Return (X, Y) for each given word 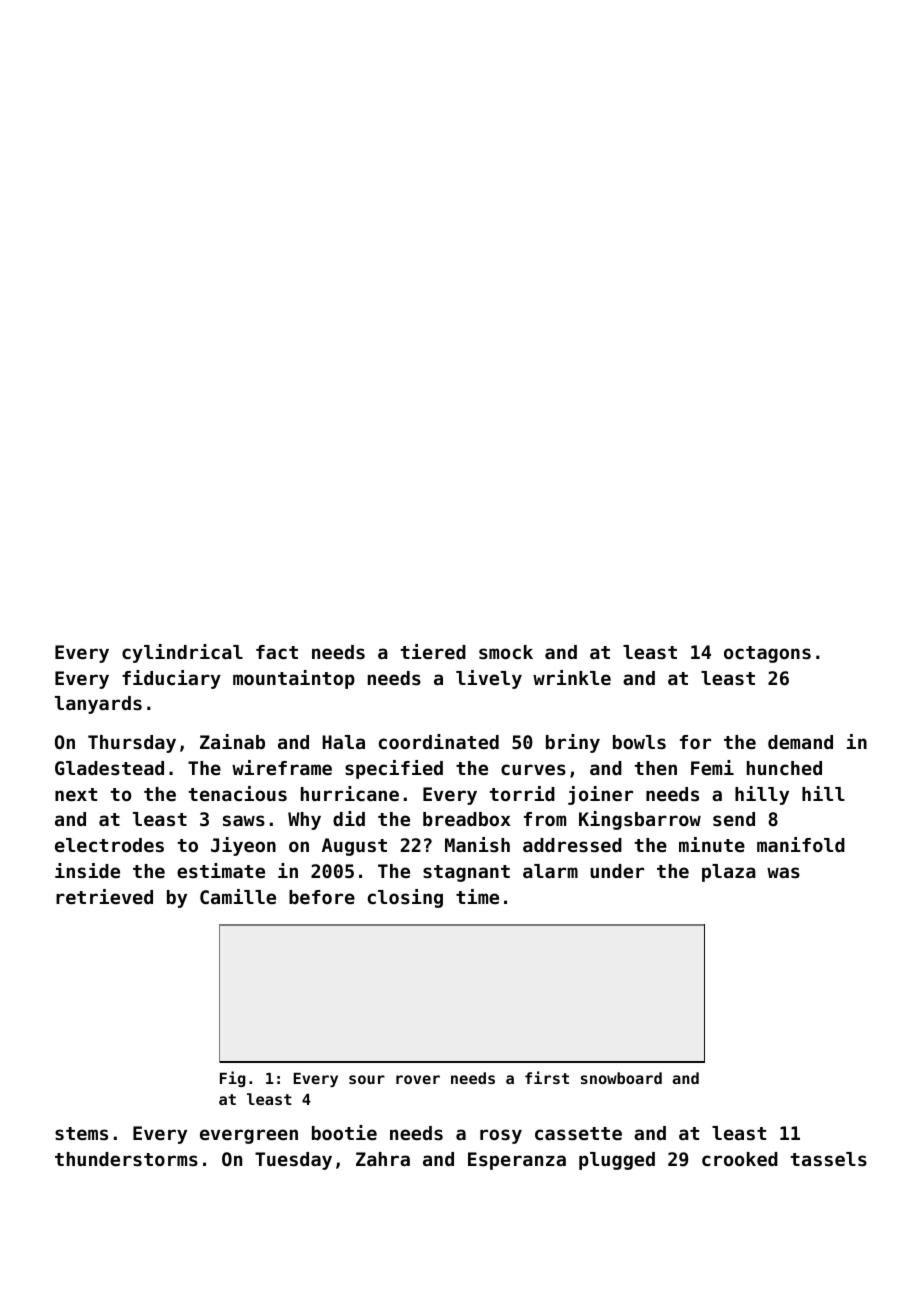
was (783, 873)
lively (489, 679)
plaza (729, 873)
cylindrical (182, 653)
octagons (767, 654)
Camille (238, 896)
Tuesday (293, 1161)
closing (405, 898)
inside (87, 870)
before (322, 897)
